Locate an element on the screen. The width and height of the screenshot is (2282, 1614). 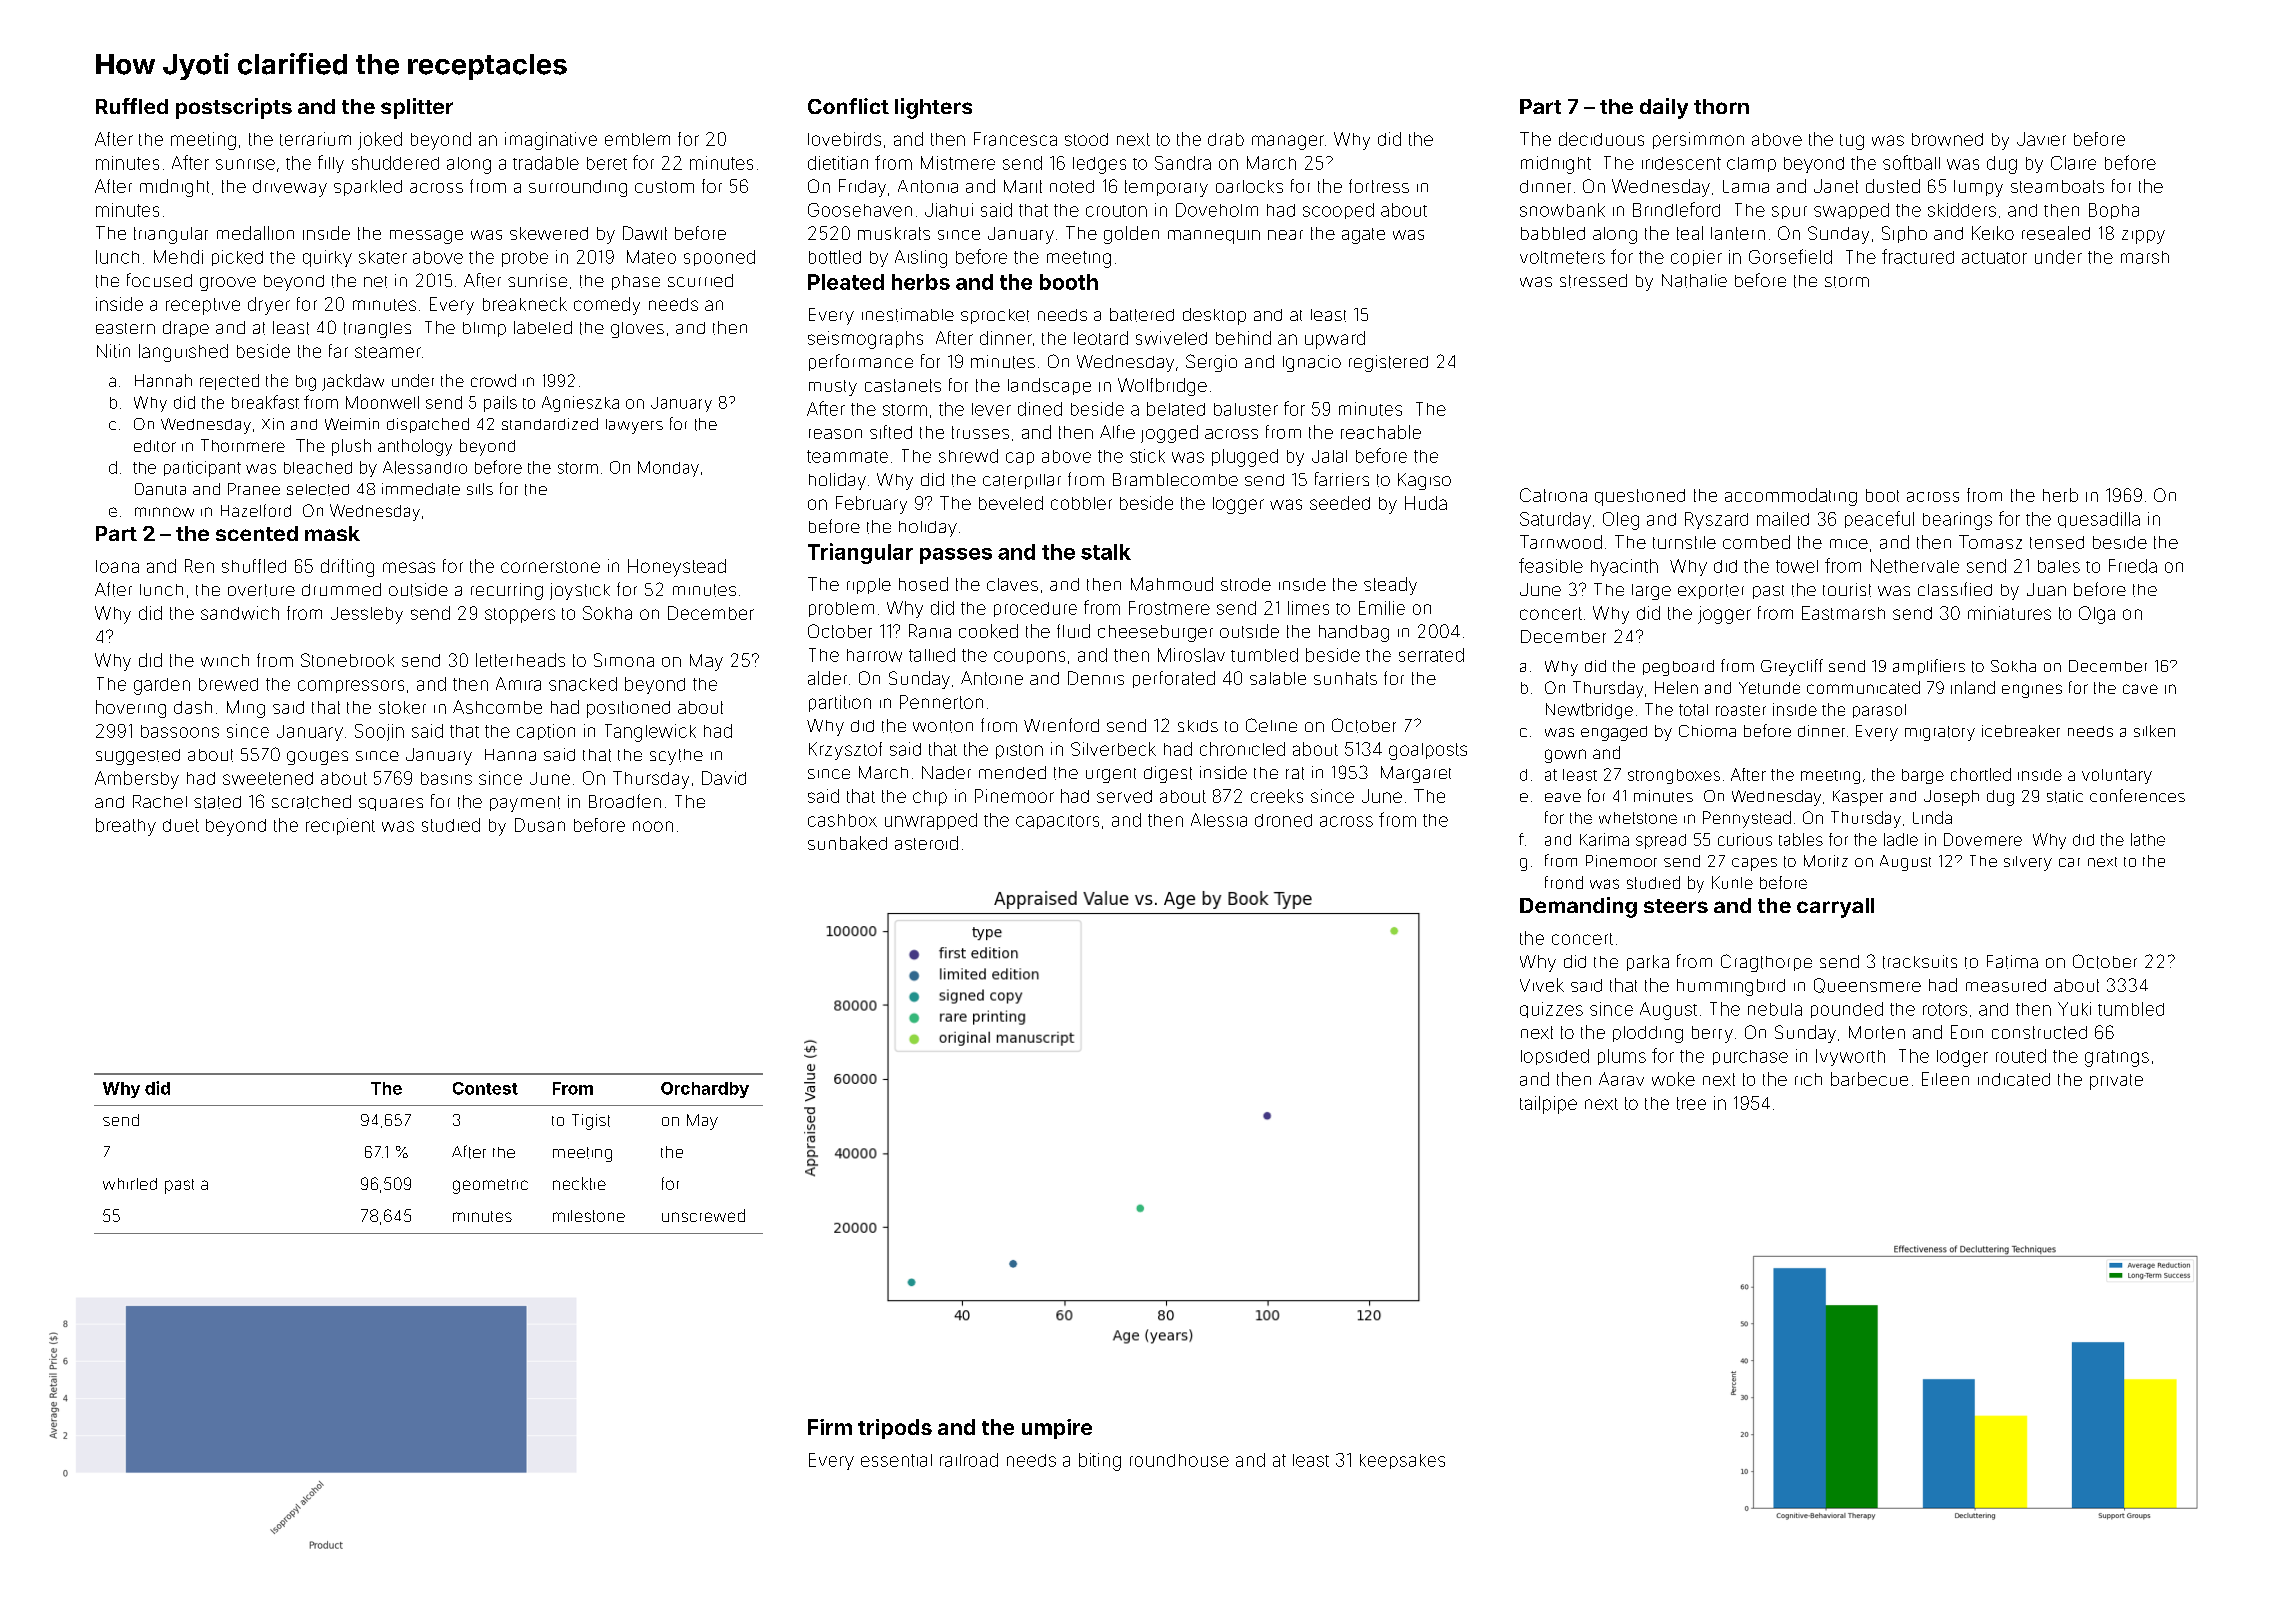
keepsakes is located at coordinates (1402, 1461).
